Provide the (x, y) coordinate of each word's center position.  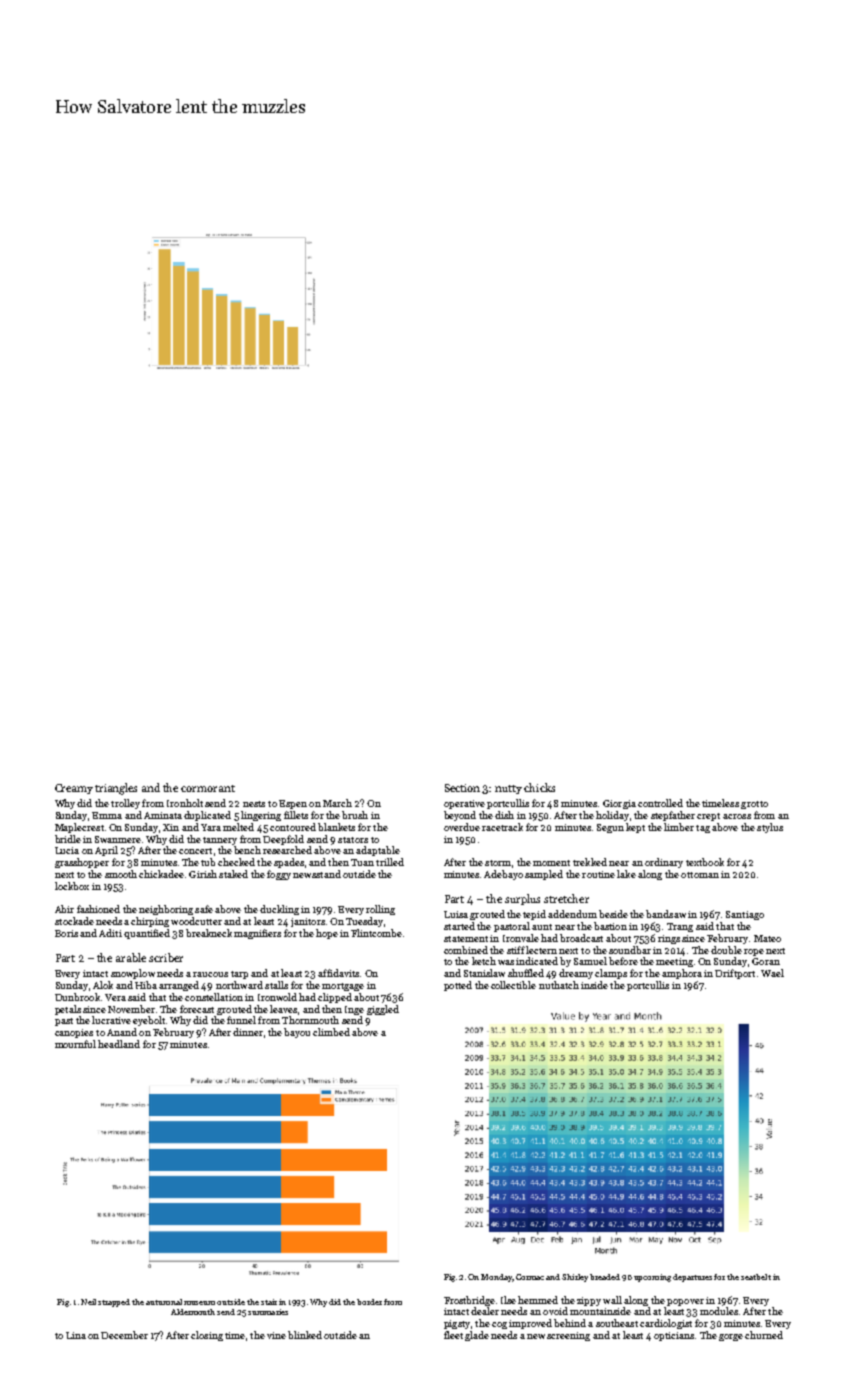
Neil (88, 1302)
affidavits (338, 973)
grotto (754, 805)
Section (462, 788)
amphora (682, 974)
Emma (107, 815)
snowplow (133, 974)
